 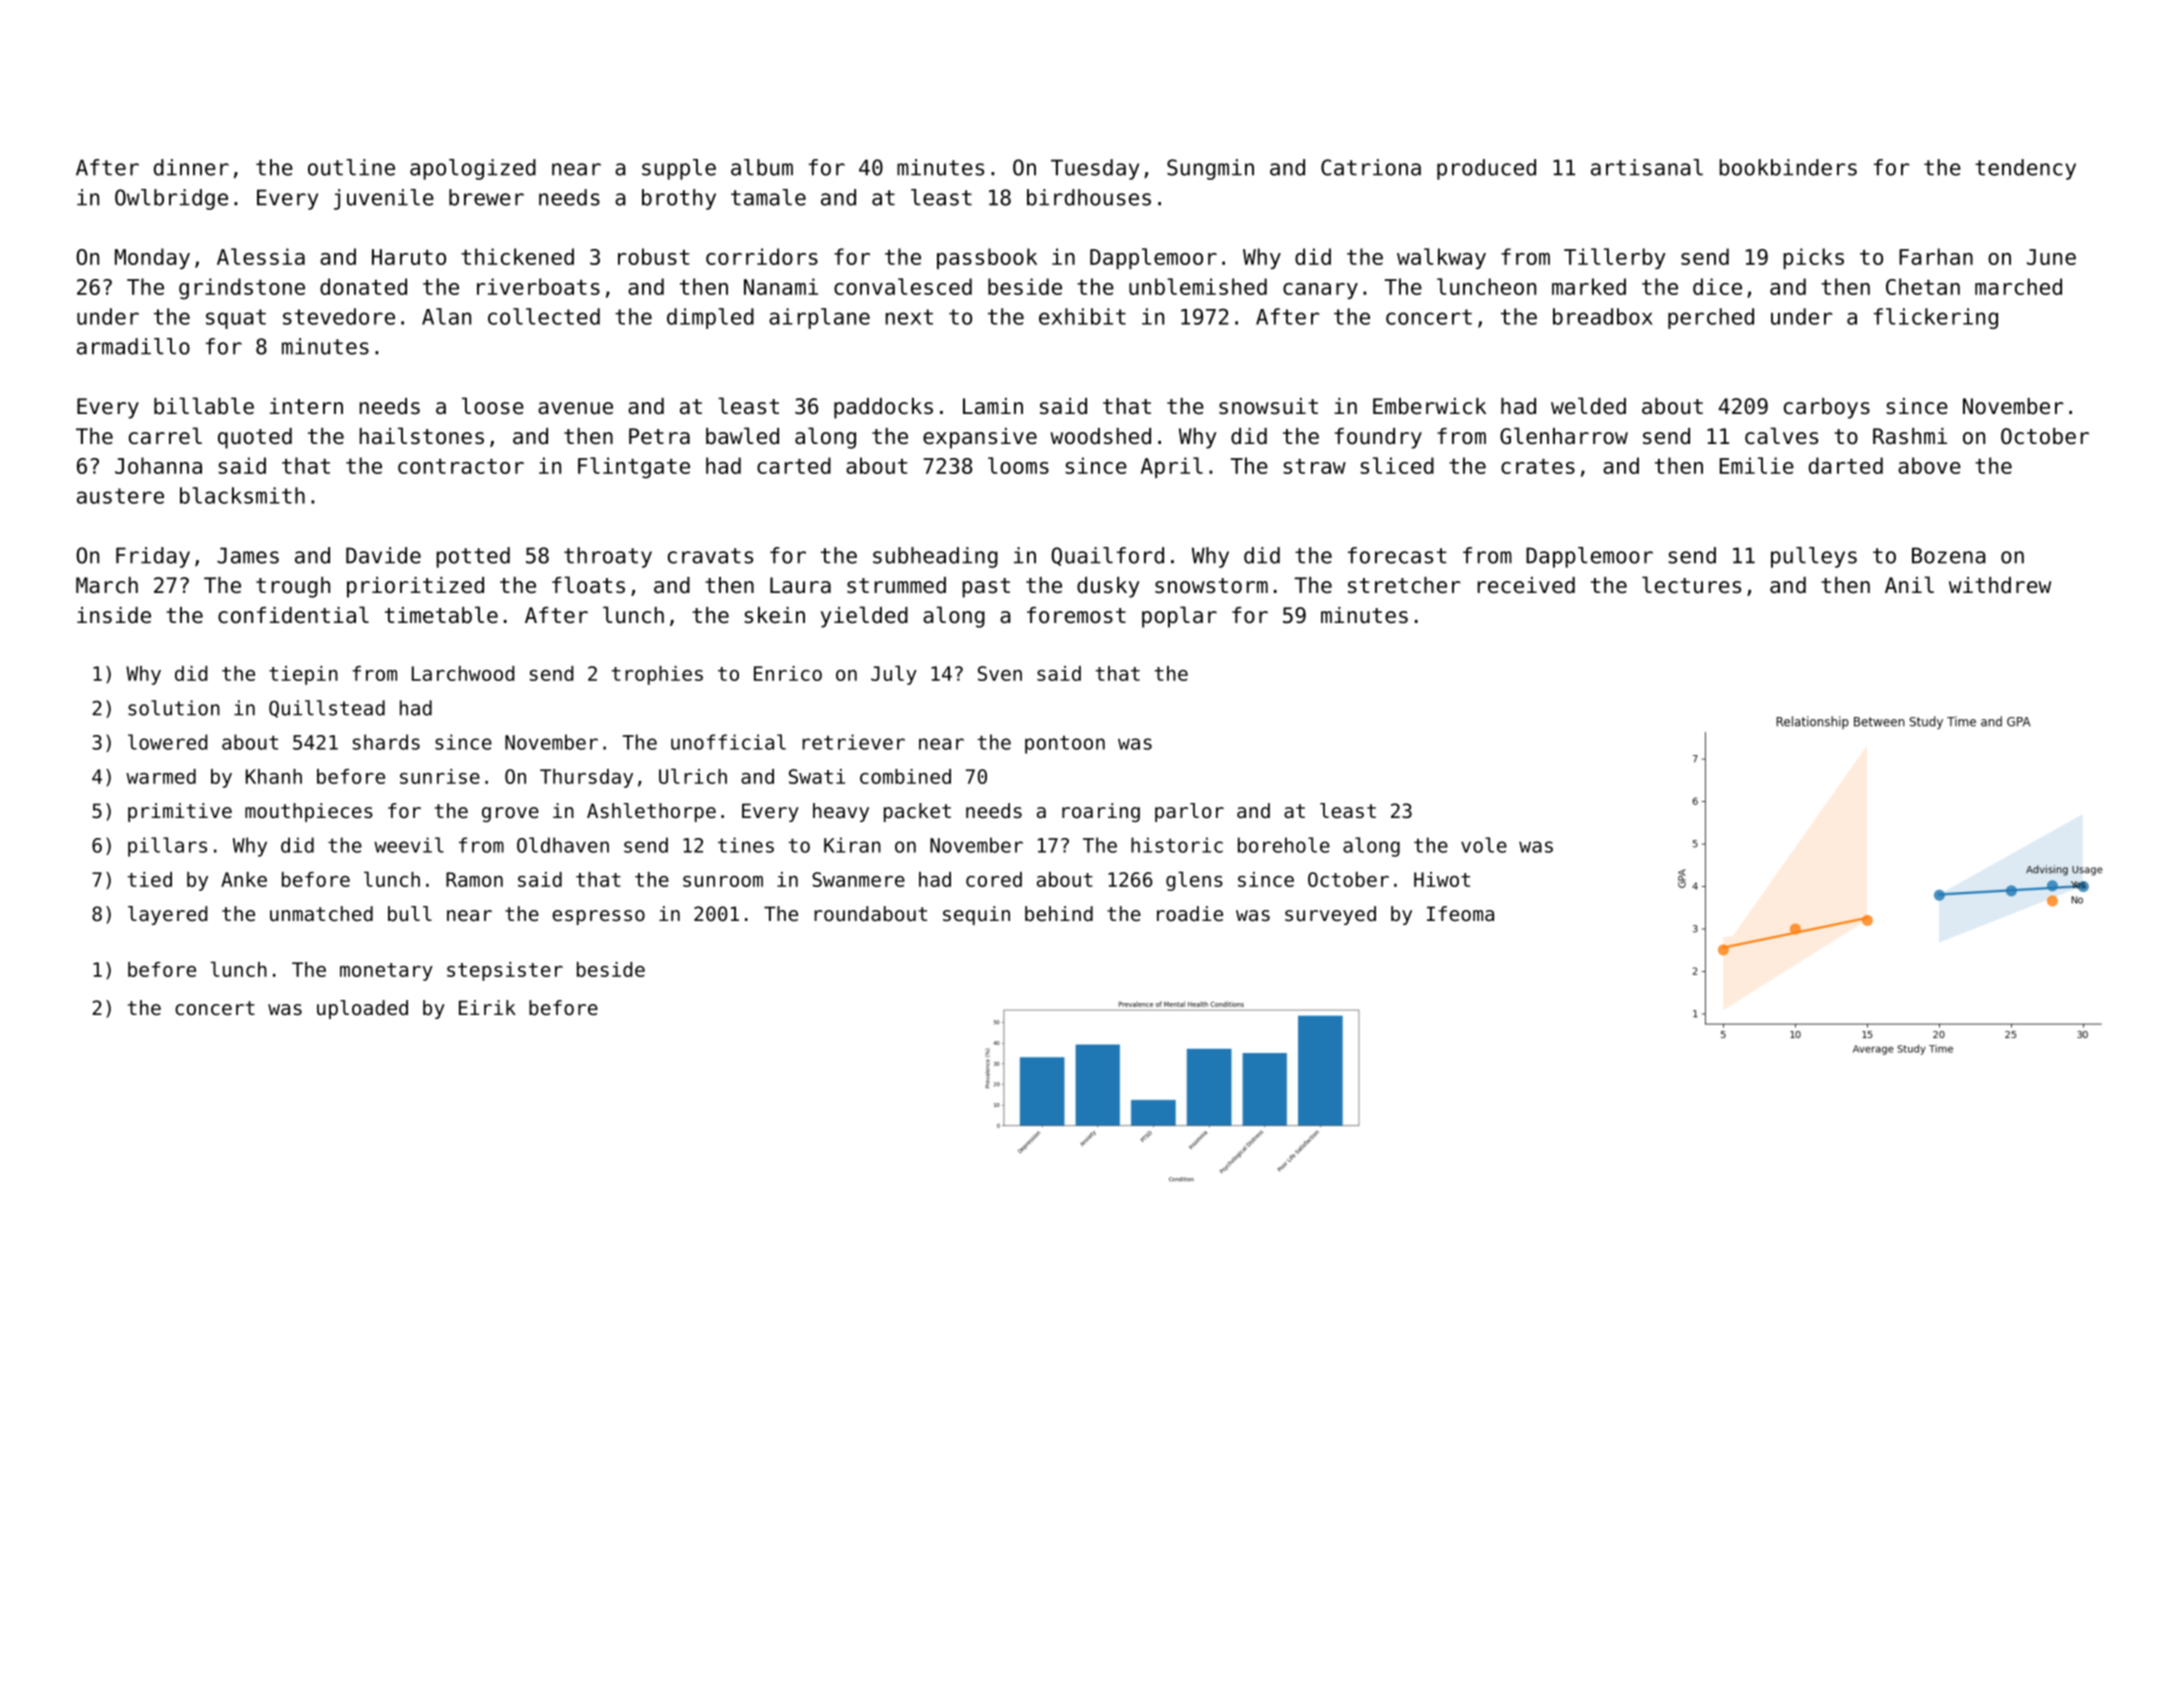 I want to click on sequin, so click(x=976, y=915).
